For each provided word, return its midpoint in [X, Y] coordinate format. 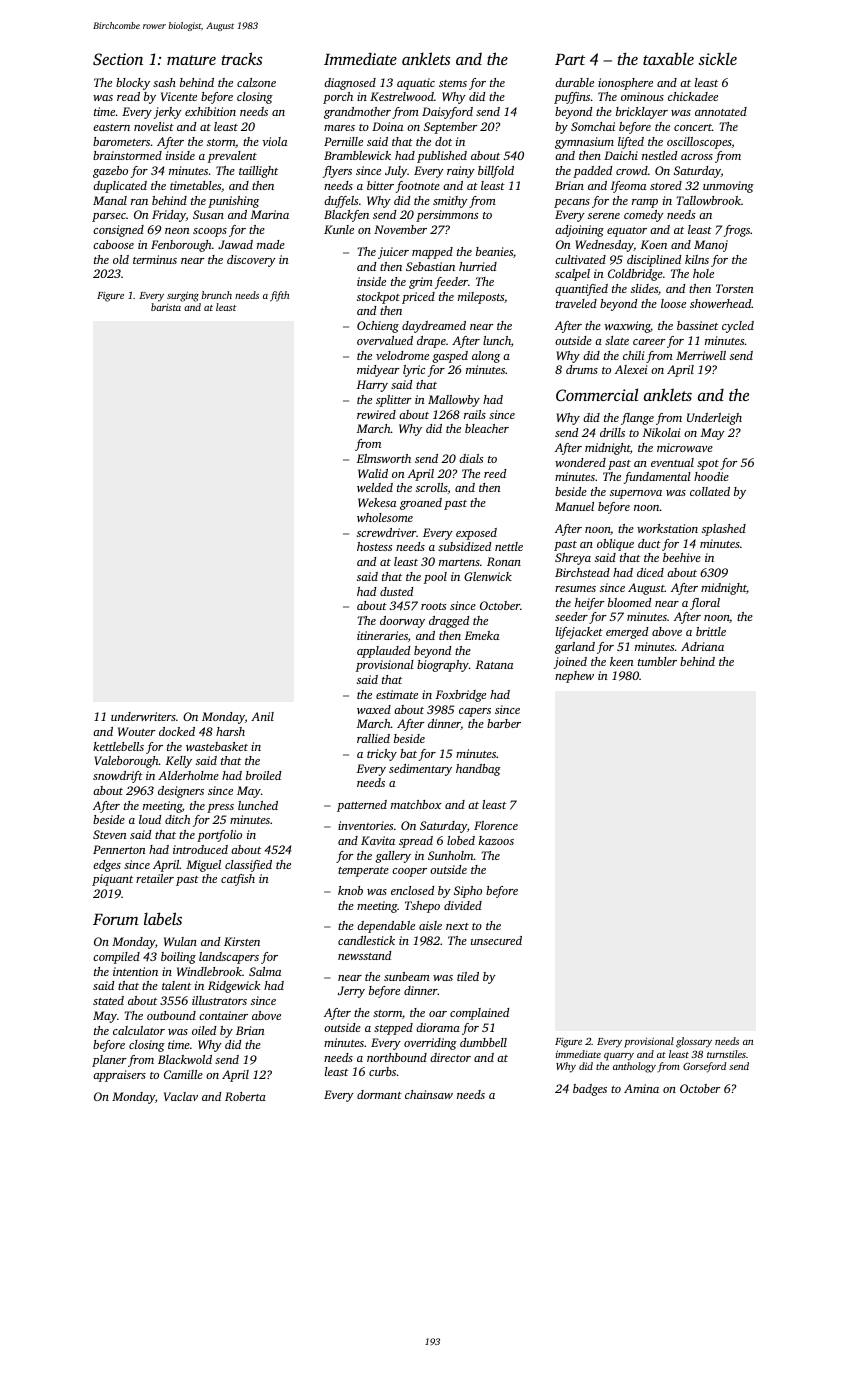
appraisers [119, 1076]
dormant [379, 1094]
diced [650, 572]
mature [191, 60]
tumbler [657, 661]
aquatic [416, 84]
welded [375, 487]
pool [435, 578]
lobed [461, 840]
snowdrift [118, 777]
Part [570, 59]
